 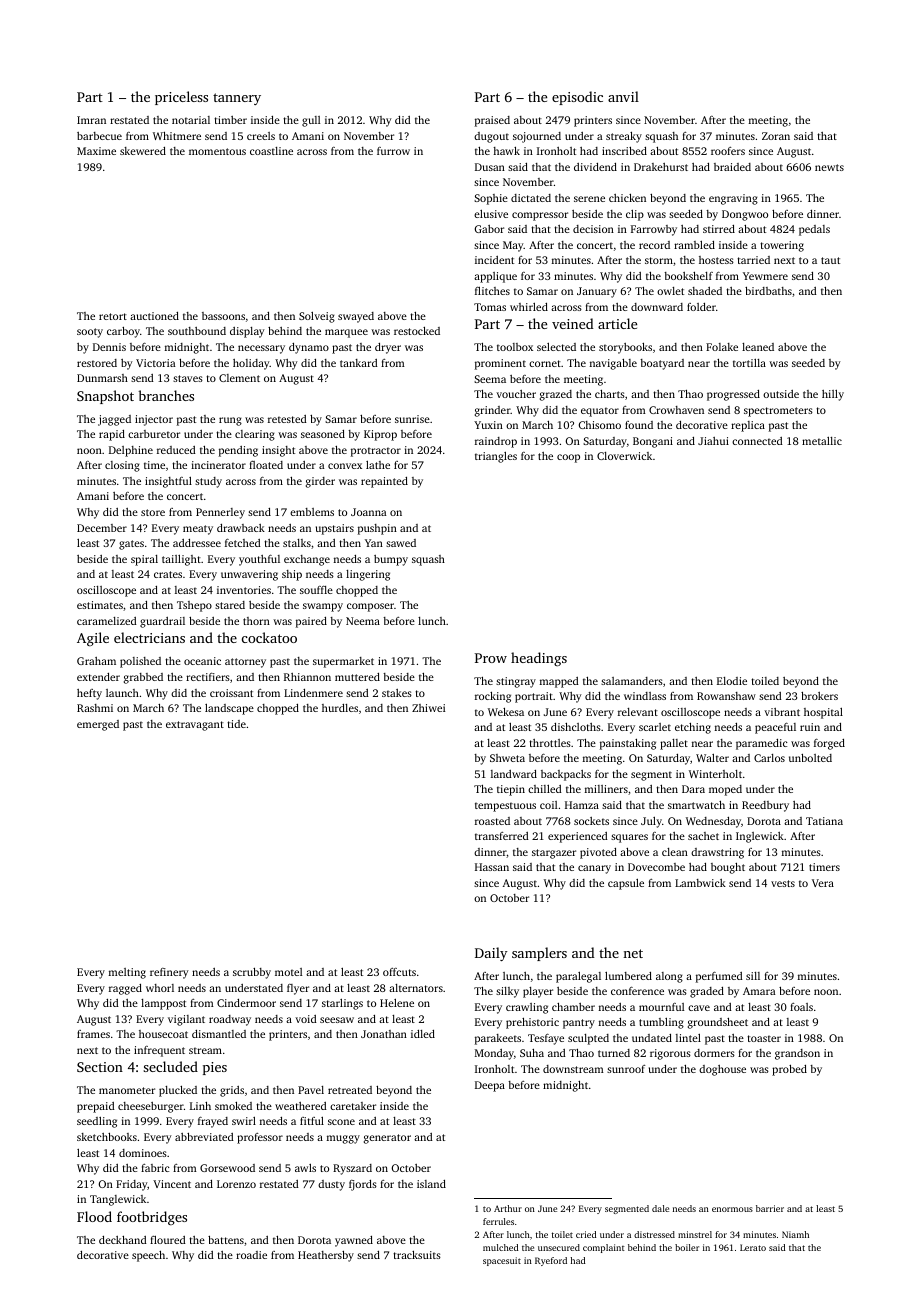 What do you see at coordinates (243, 543) in the screenshot?
I see `fetched` at bounding box center [243, 543].
